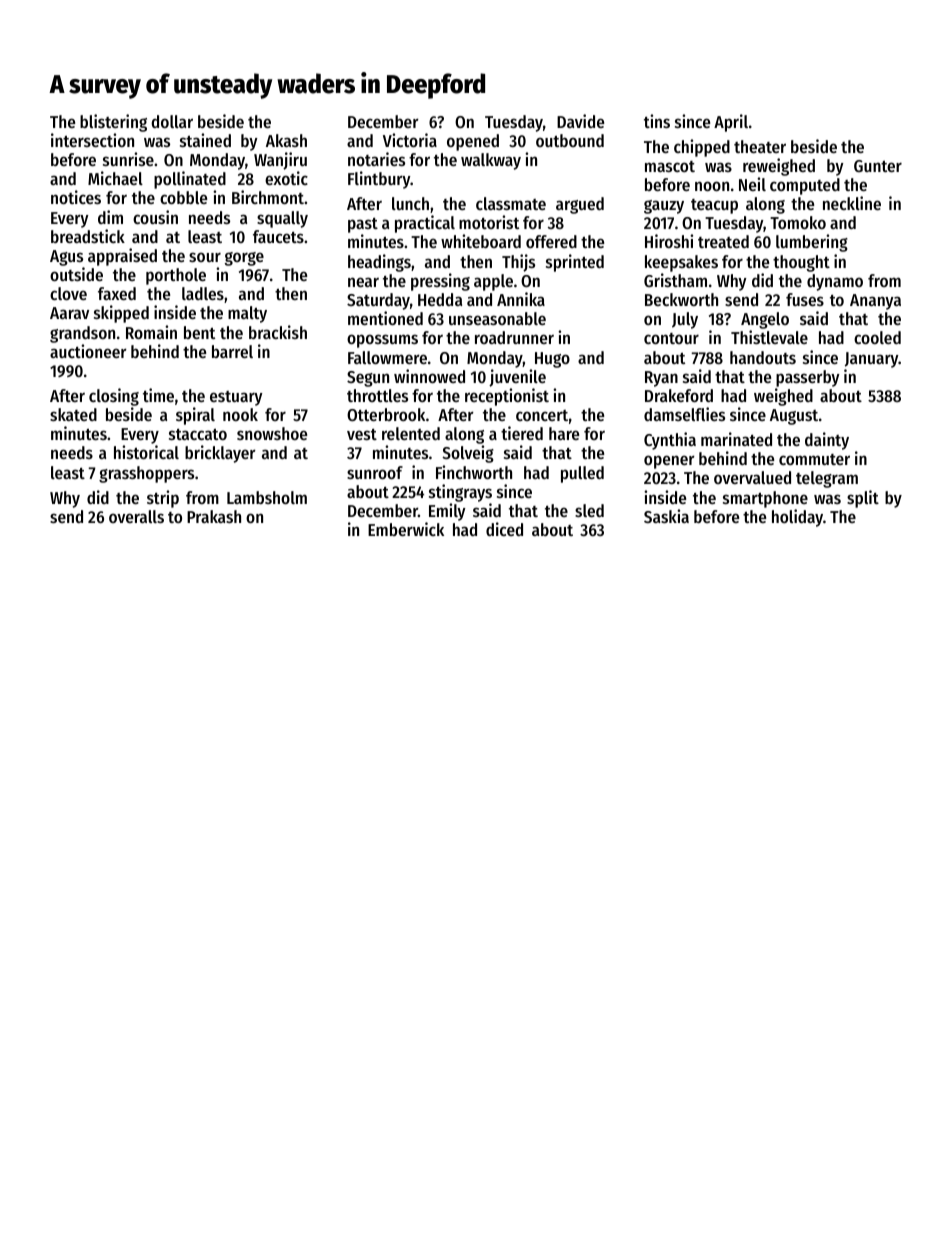 This screenshot has width=952, height=1233. What do you see at coordinates (518, 263) in the screenshot?
I see `Thijs` at bounding box center [518, 263].
